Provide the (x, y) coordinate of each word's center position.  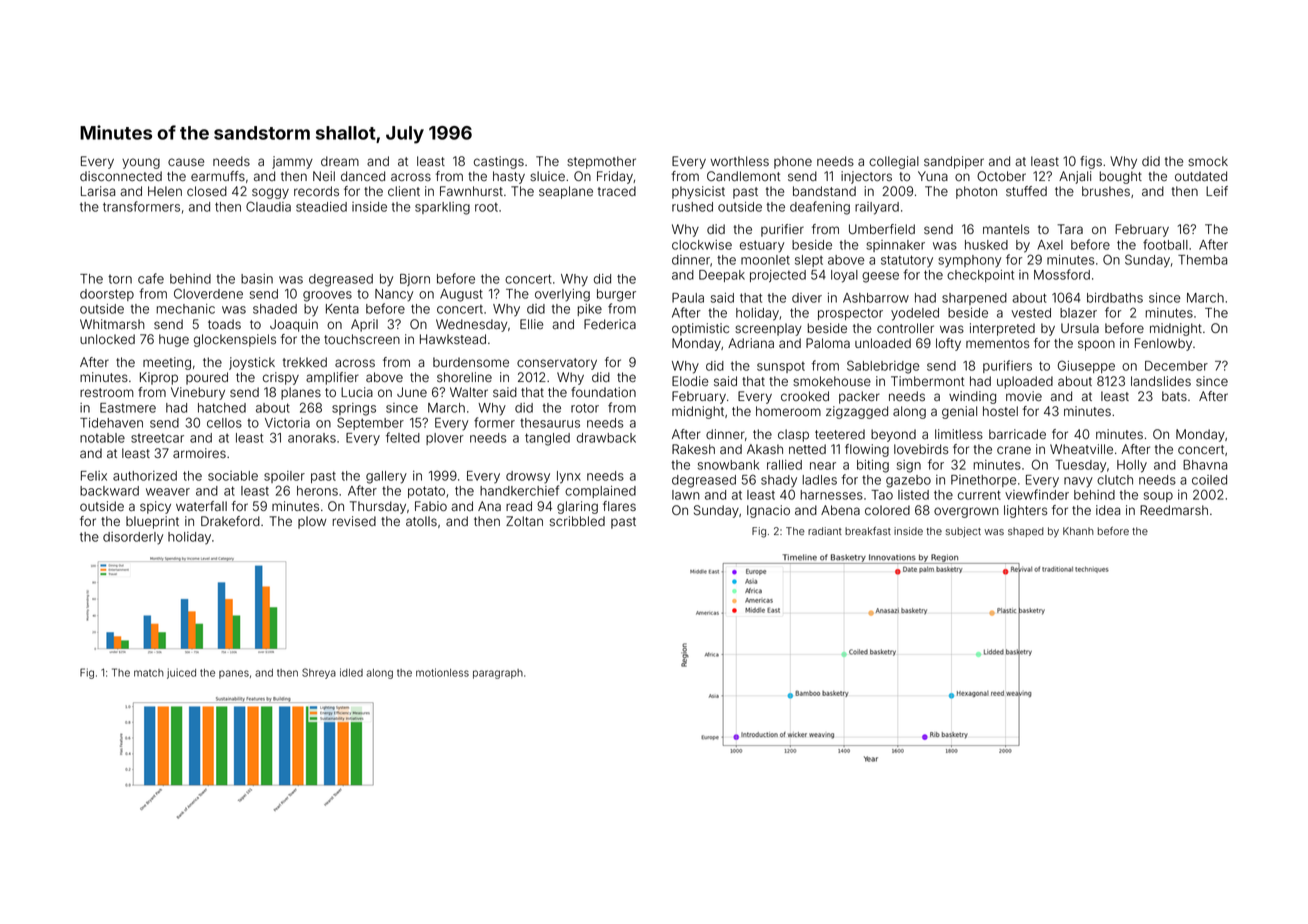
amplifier (332, 378)
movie (1024, 396)
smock (1208, 161)
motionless (442, 672)
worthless (739, 161)
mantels (1006, 229)
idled (351, 672)
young (141, 163)
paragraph (498, 674)
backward (109, 491)
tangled (547, 439)
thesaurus (550, 423)
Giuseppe (1086, 366)
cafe (151, 278)
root (486, 207)
